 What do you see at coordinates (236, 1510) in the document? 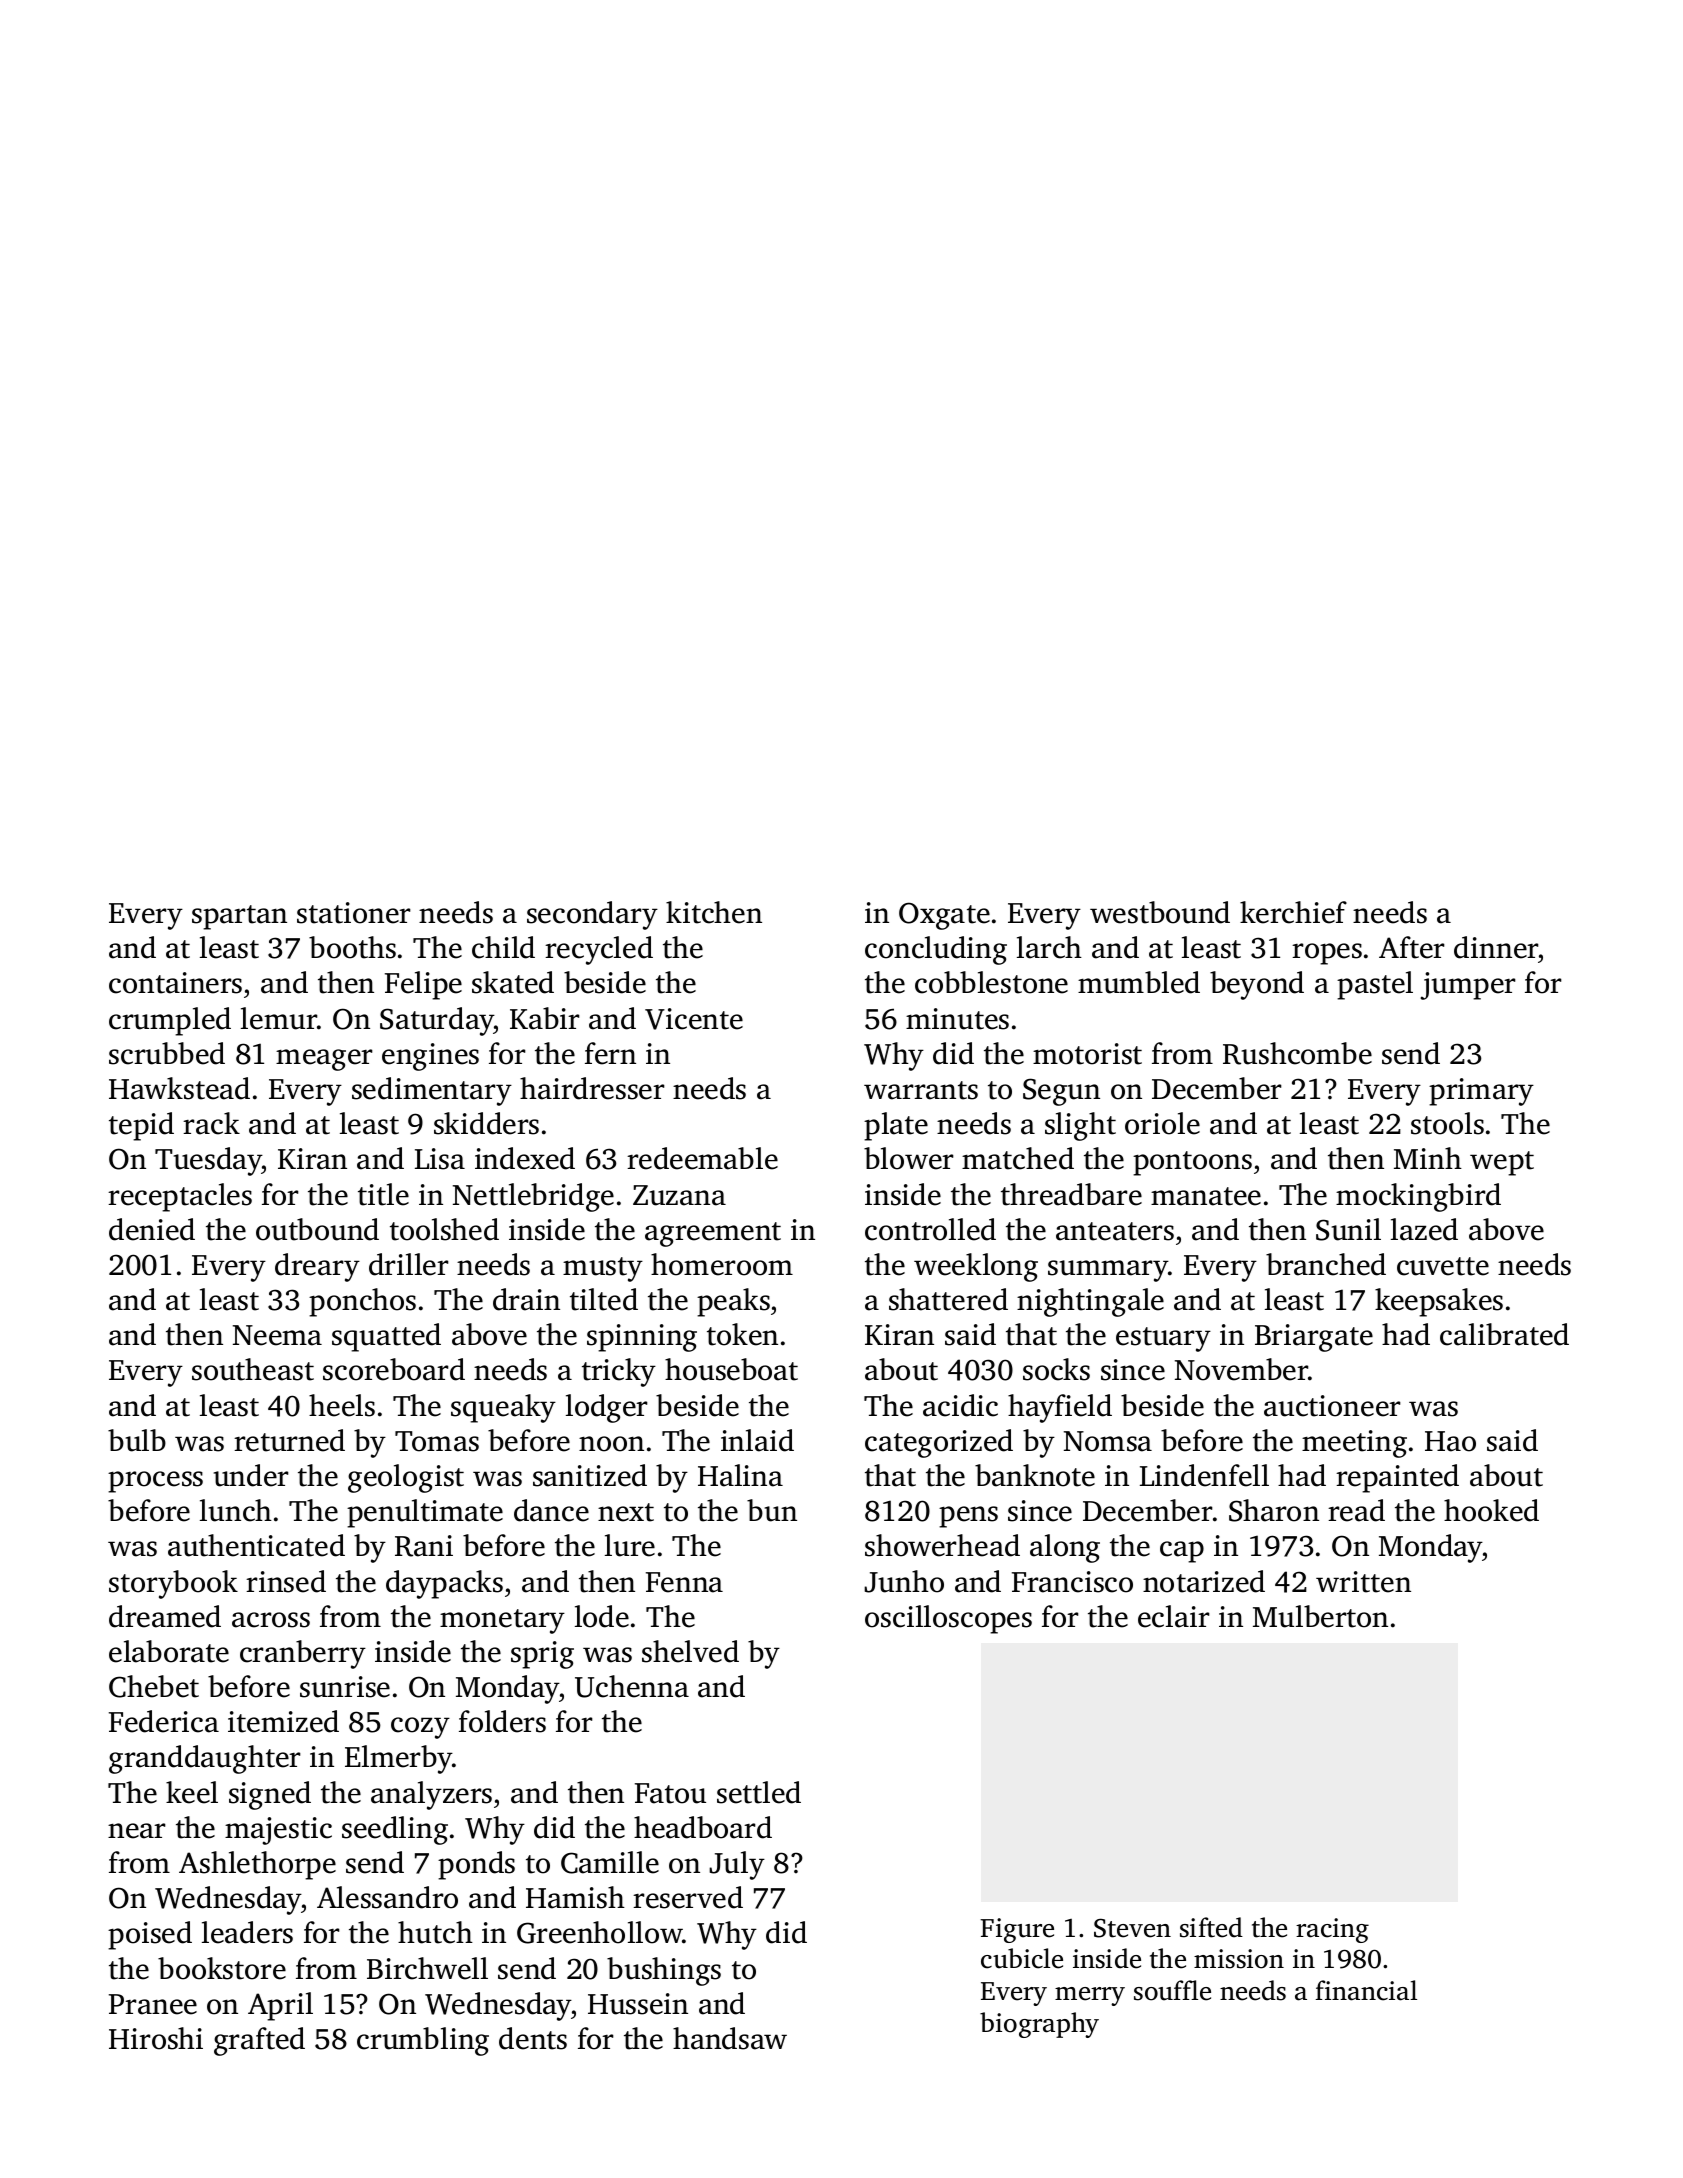
I see `lunch` at bounding box center [236, 1510].
